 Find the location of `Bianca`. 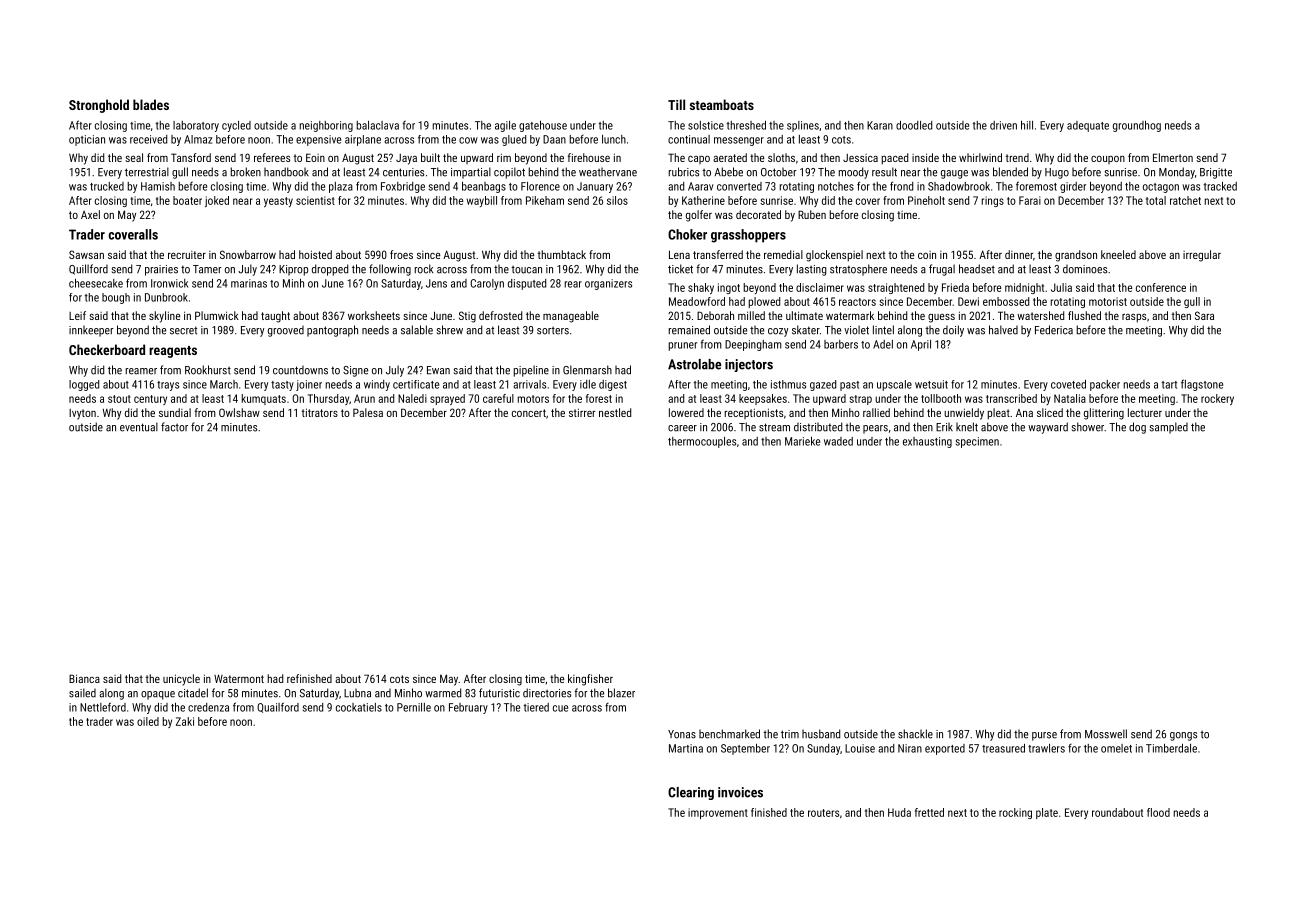

Bianca is located at coordinates (84, 678).
